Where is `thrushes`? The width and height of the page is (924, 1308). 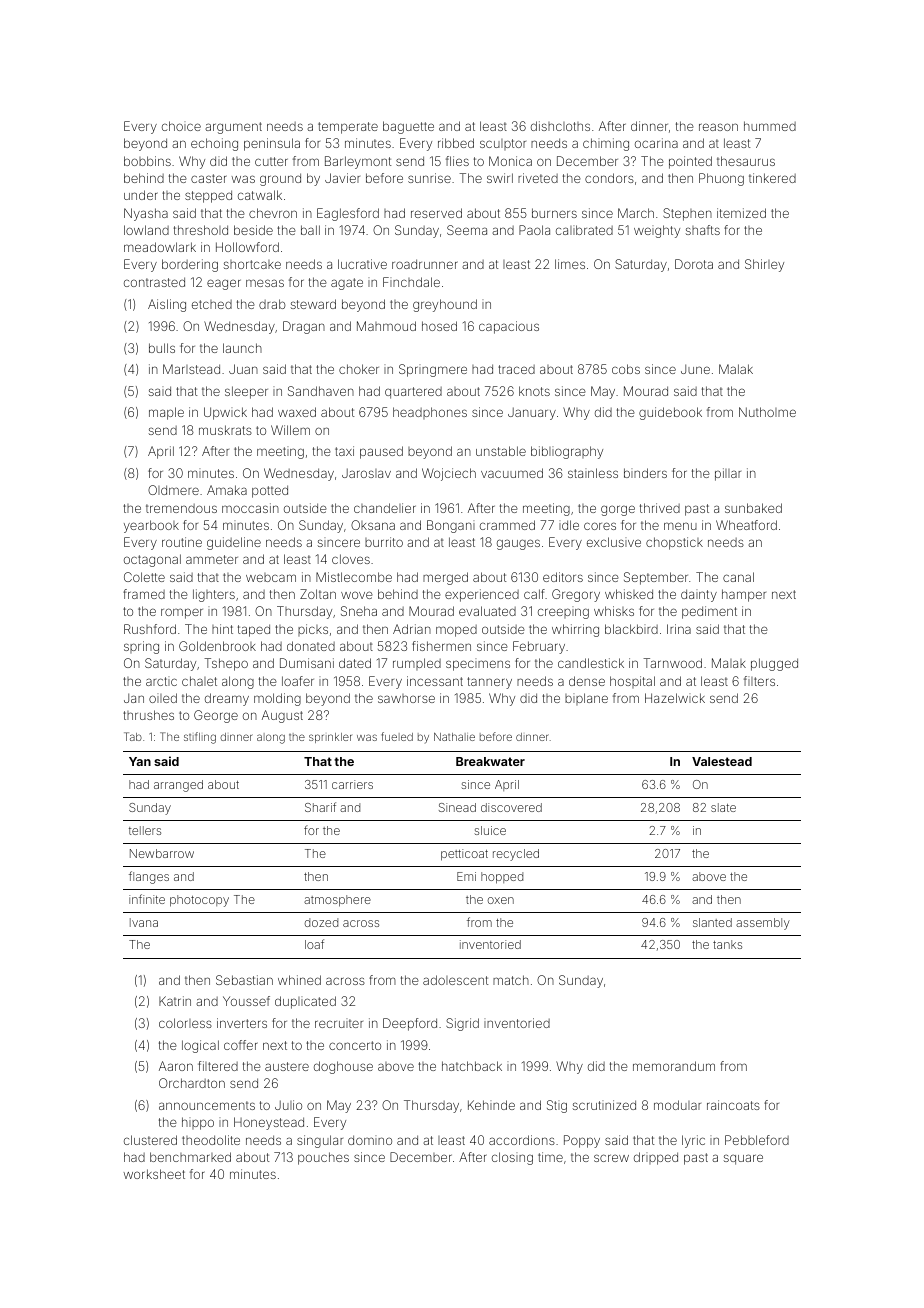 thrushes is located at coordinates (148, 715).
